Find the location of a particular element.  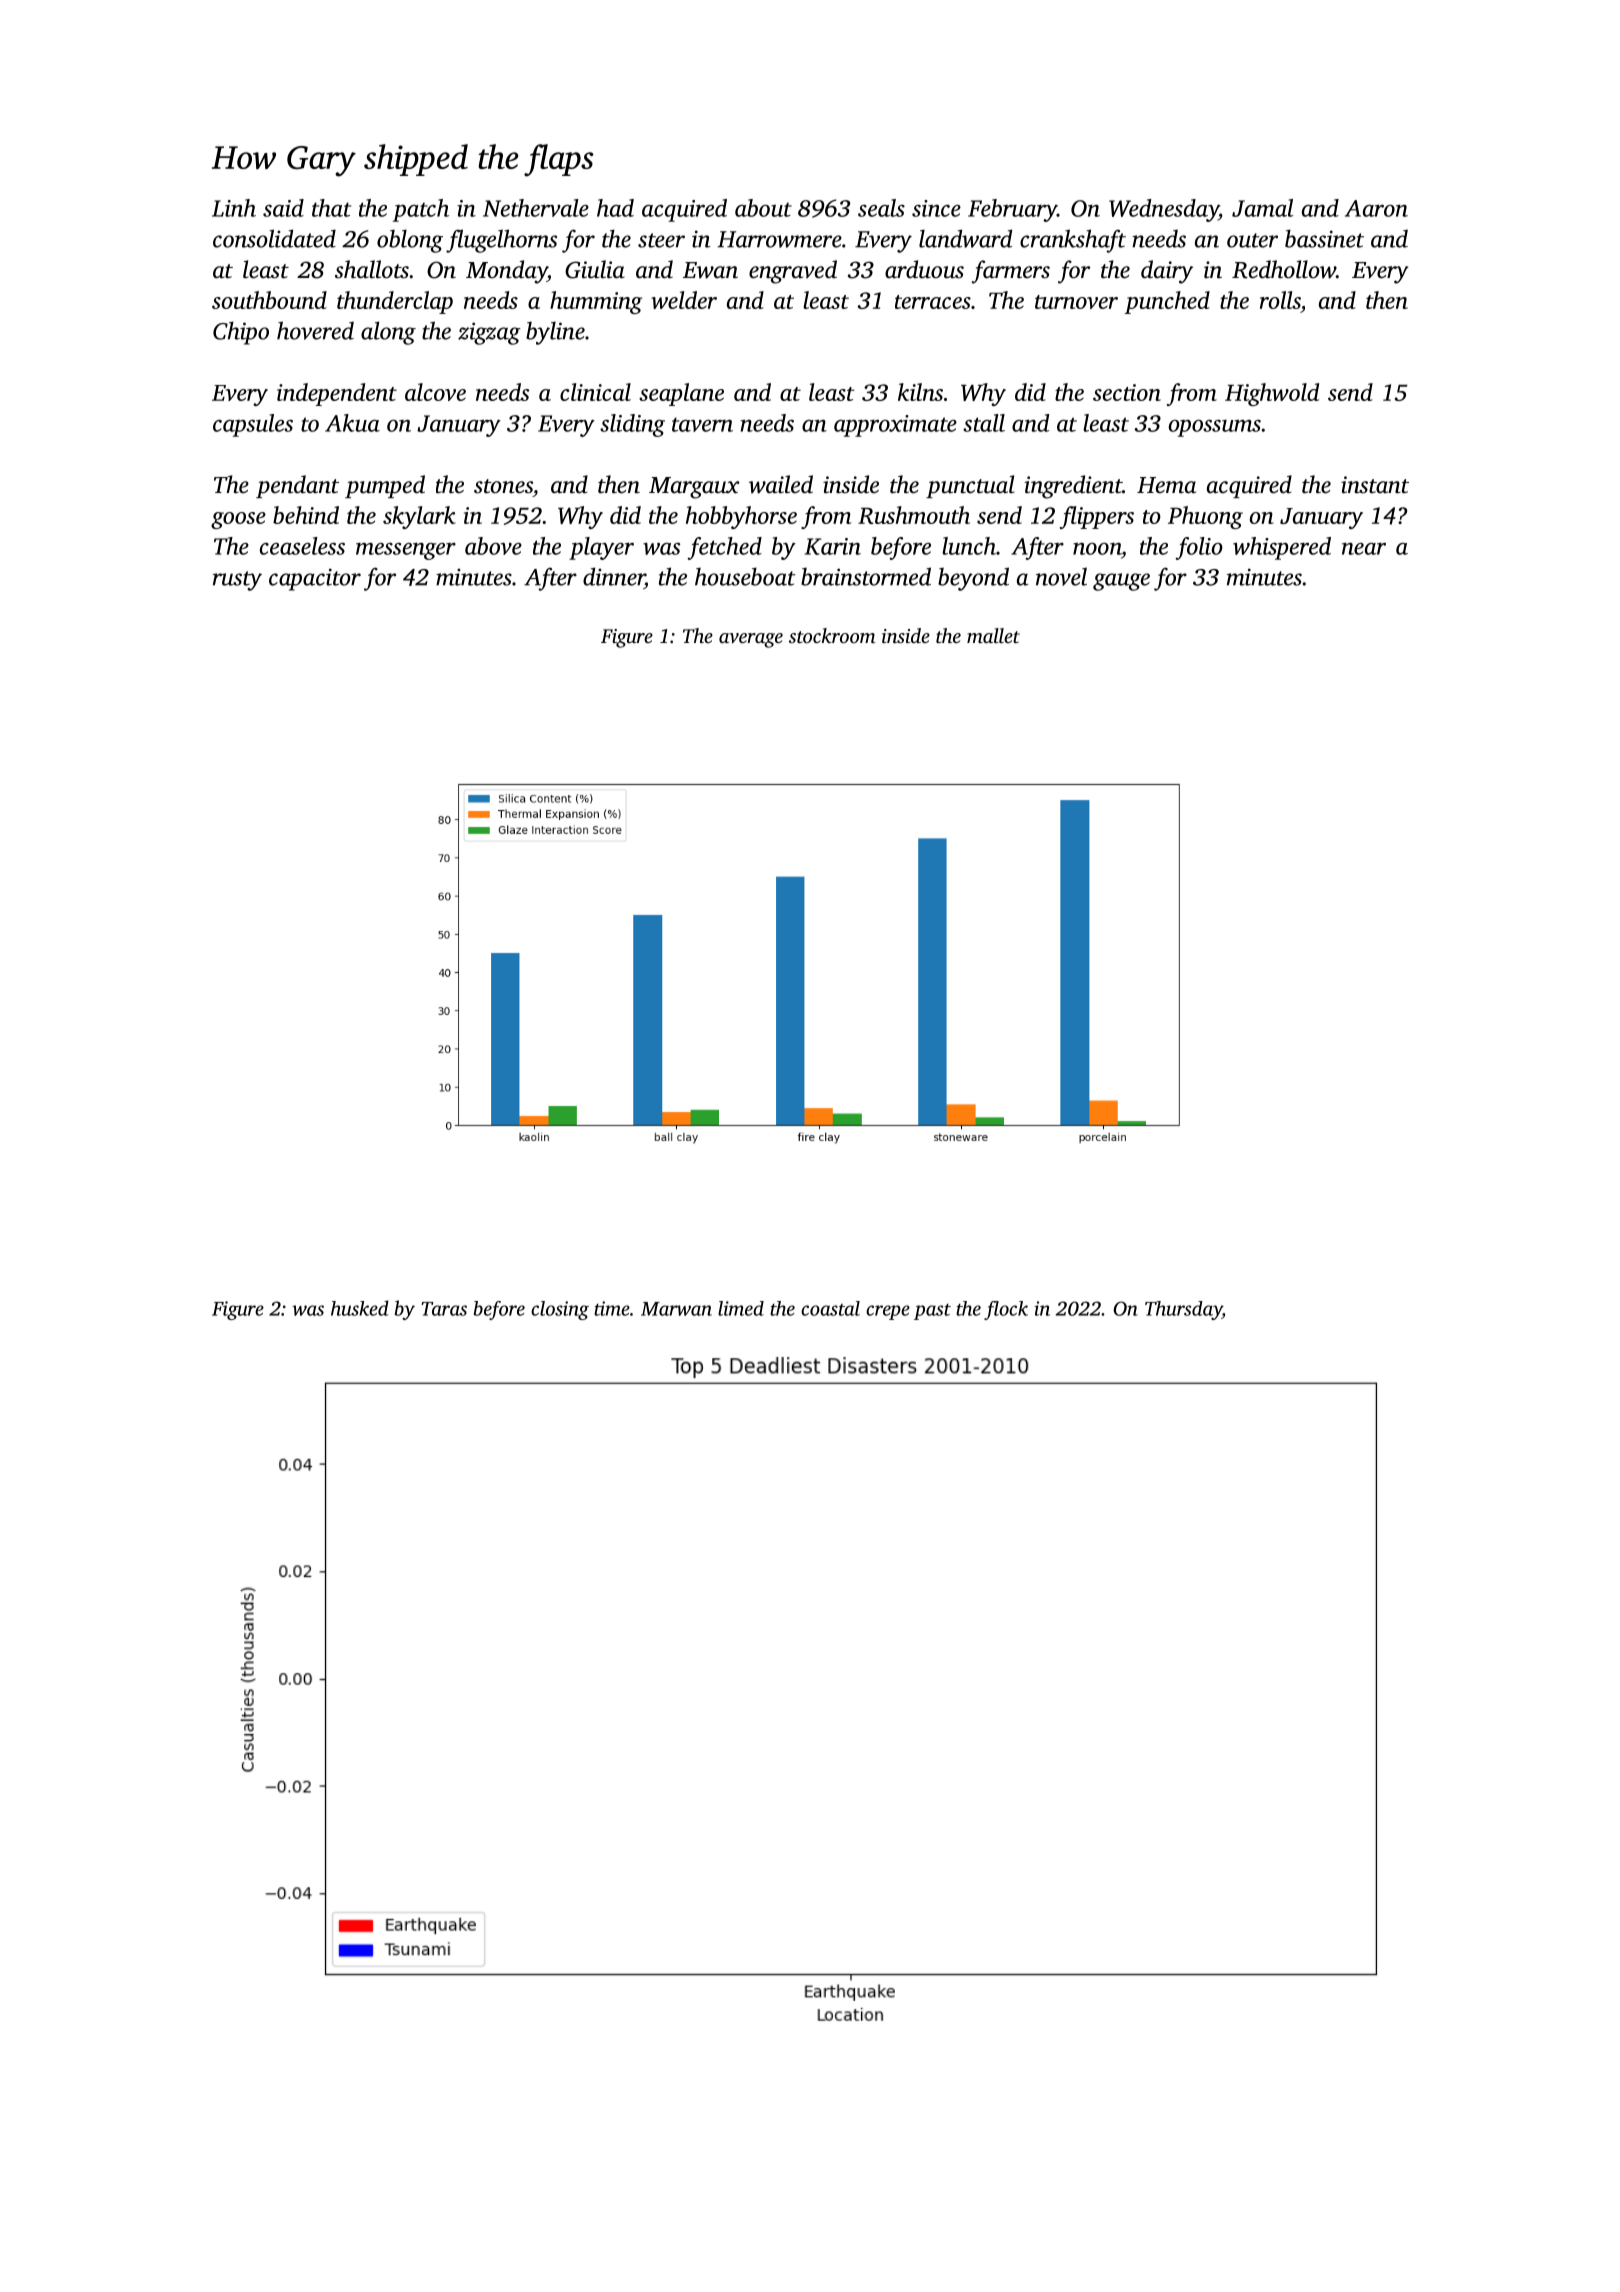

stones is located at coordinates (503, 486).
